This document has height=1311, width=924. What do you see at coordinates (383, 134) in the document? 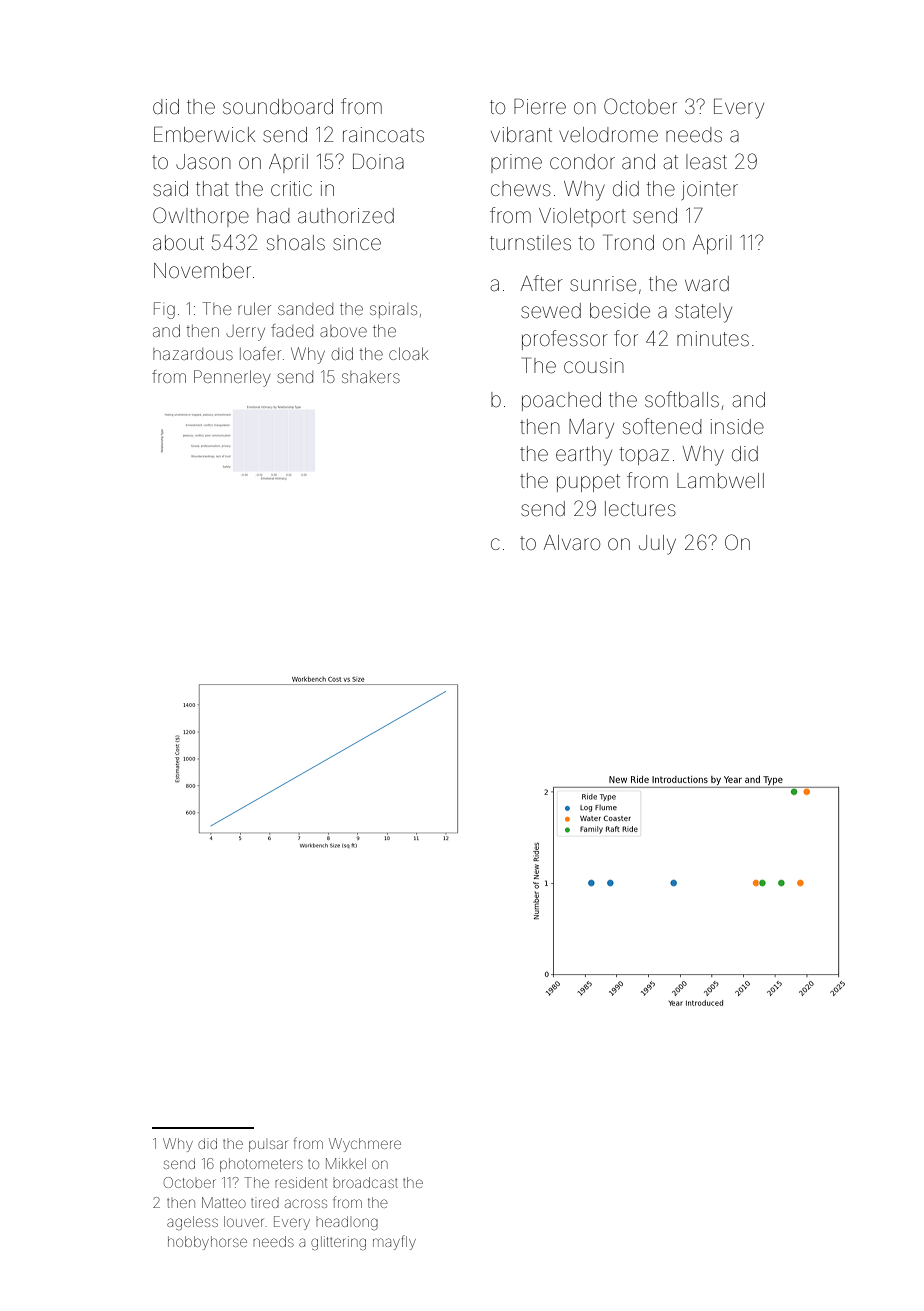
I see `raincoats` at bounding box center [383, 134].
